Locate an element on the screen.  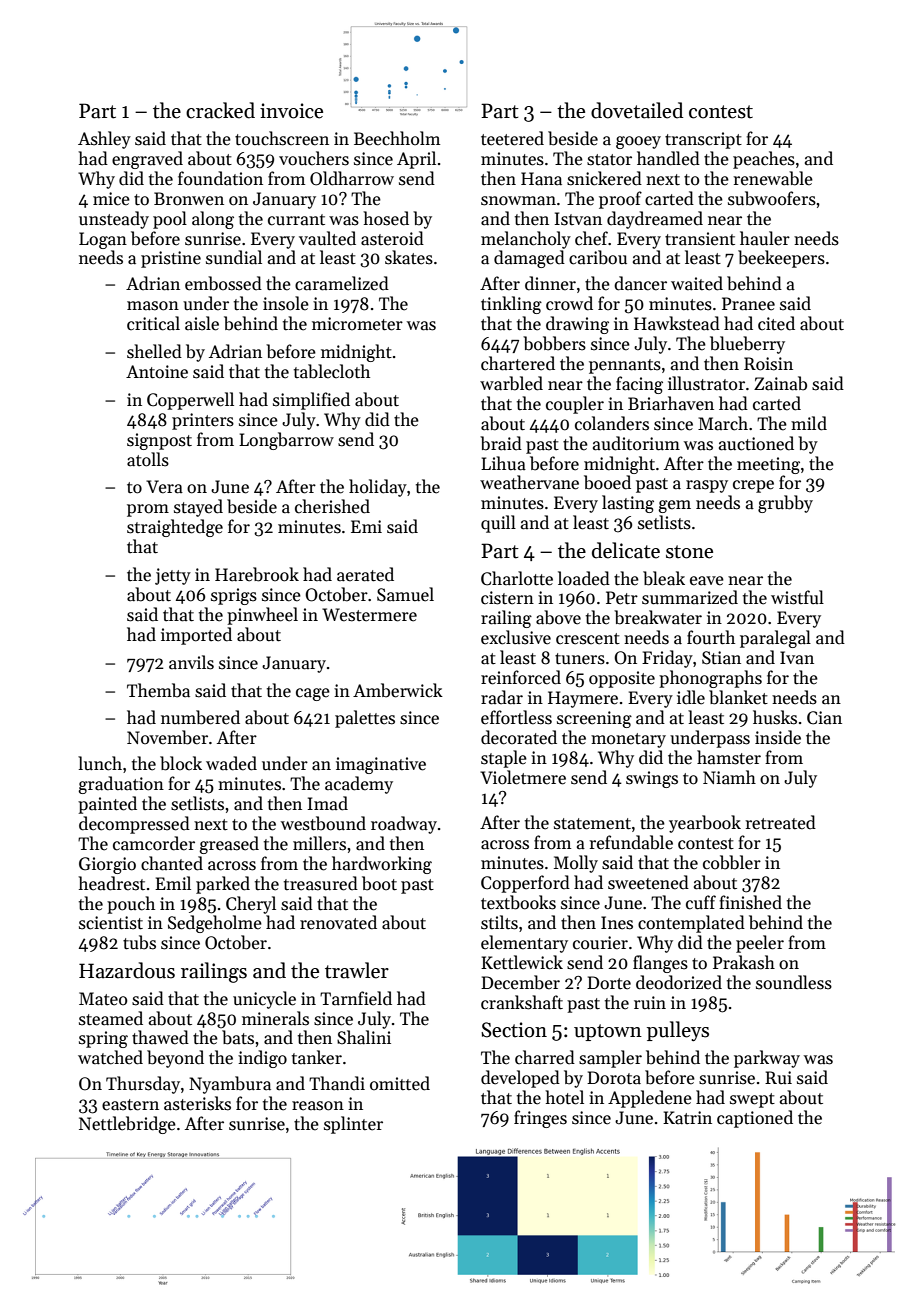
monetary is located at coordinates (628, 740).
